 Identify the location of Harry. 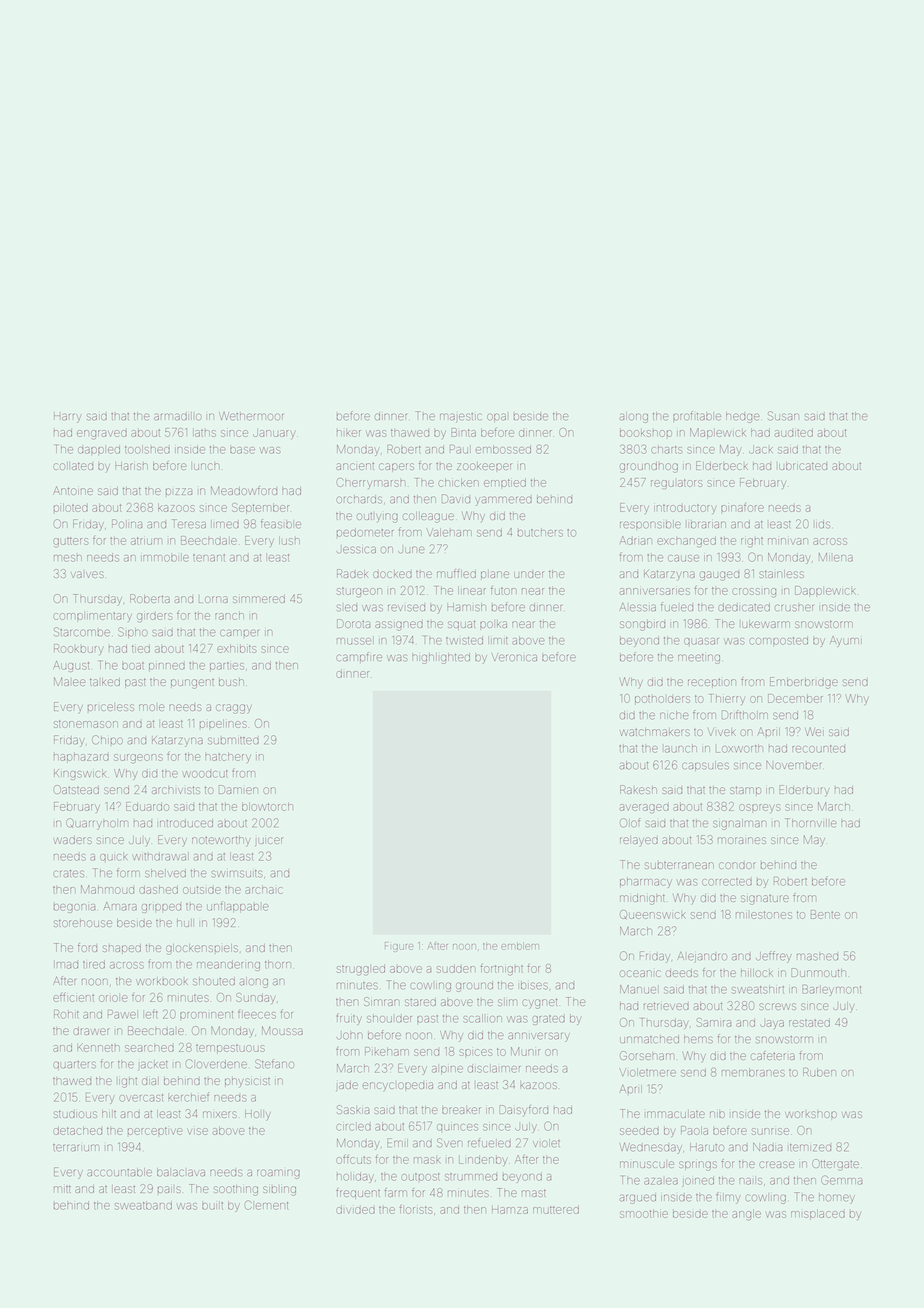
(68, 417).
